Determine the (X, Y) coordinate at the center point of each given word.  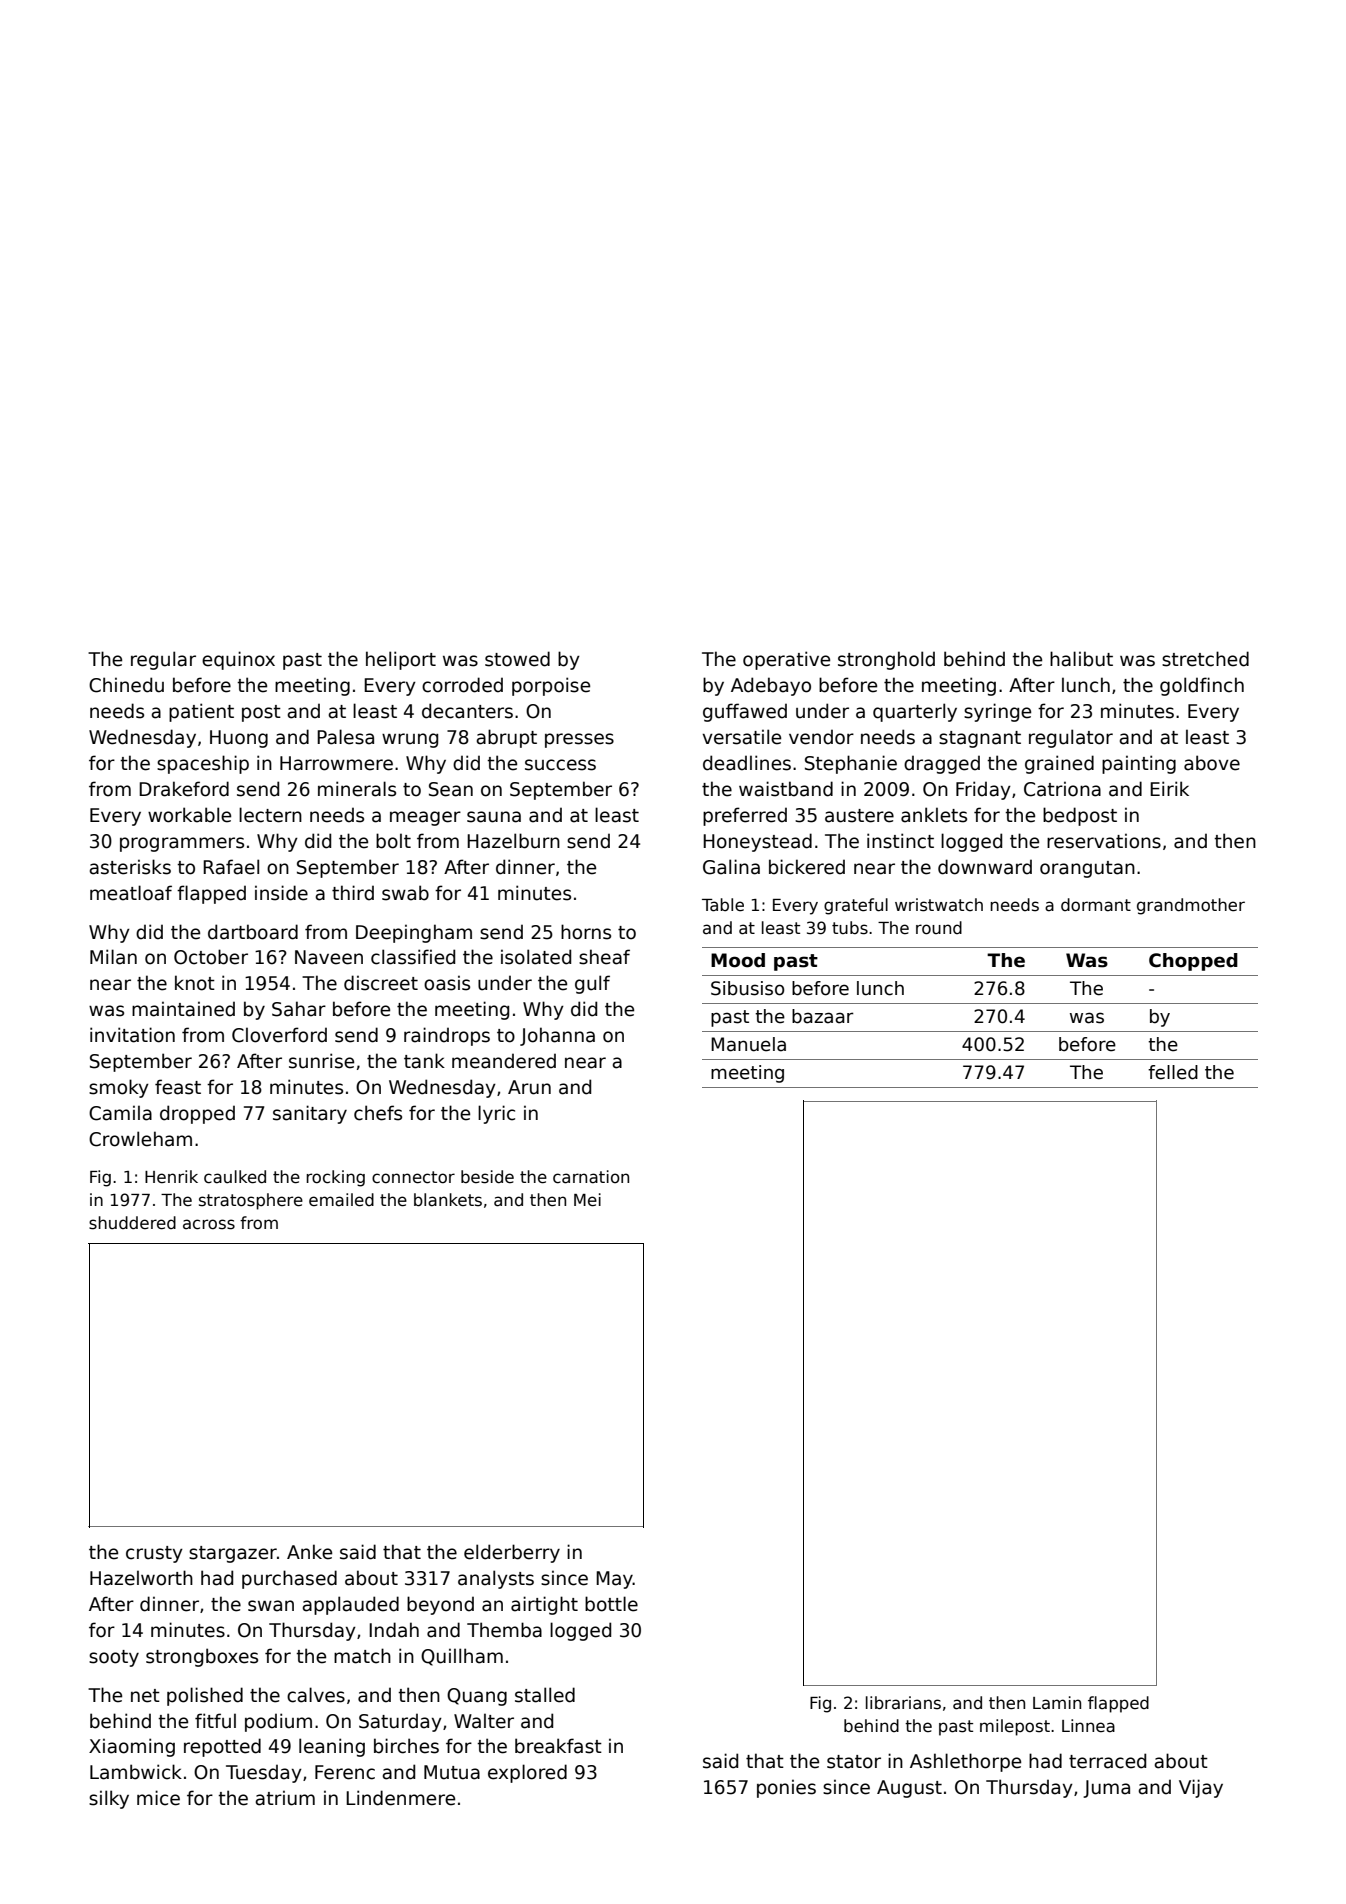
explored (527, 1773)
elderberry (512, 1553)
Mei (587, 1200)
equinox (238, 660)
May (614, 1580)
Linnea (1088, 1726)
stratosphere (251, 1201)
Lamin (1057, 1703)
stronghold (886, 660)
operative (786, 660)
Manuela (748, 1044)
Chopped (1193, 962)
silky (109, 1799)
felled (1173, 1072)
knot (195, 983)
